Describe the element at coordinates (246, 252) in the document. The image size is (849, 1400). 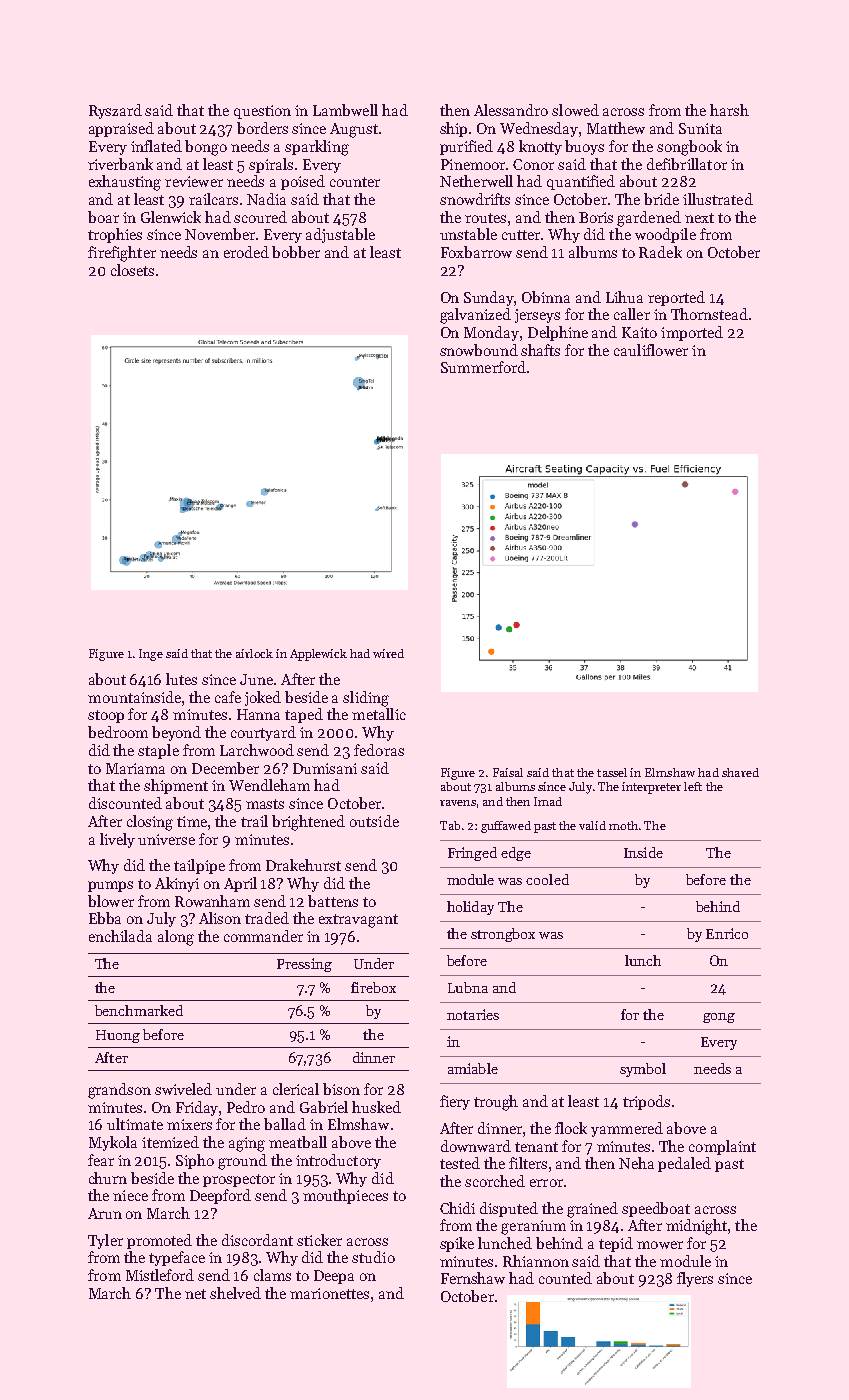
I see `eroded` at that location.
